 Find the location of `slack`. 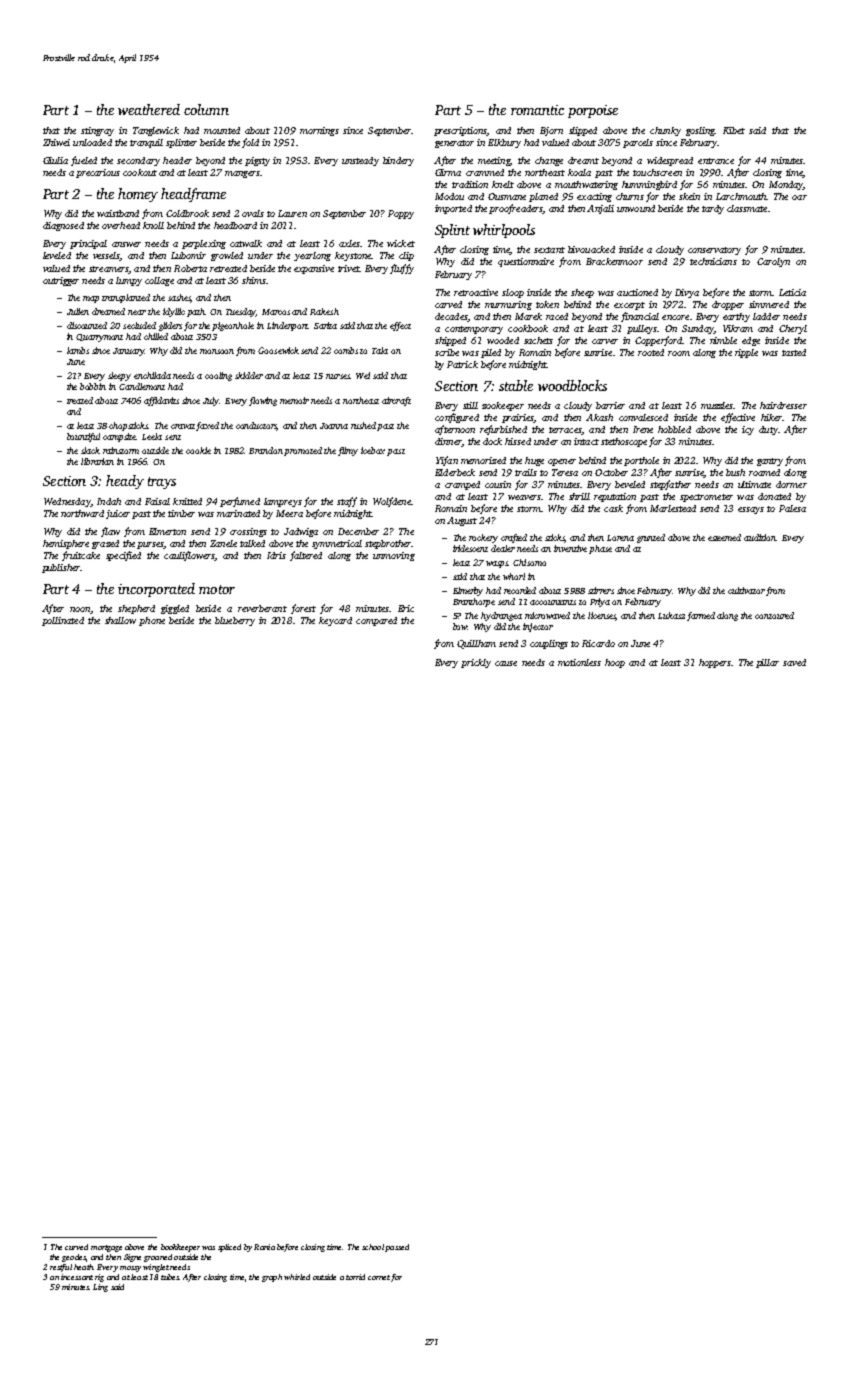

slack is located at coordinates (90, 450).
